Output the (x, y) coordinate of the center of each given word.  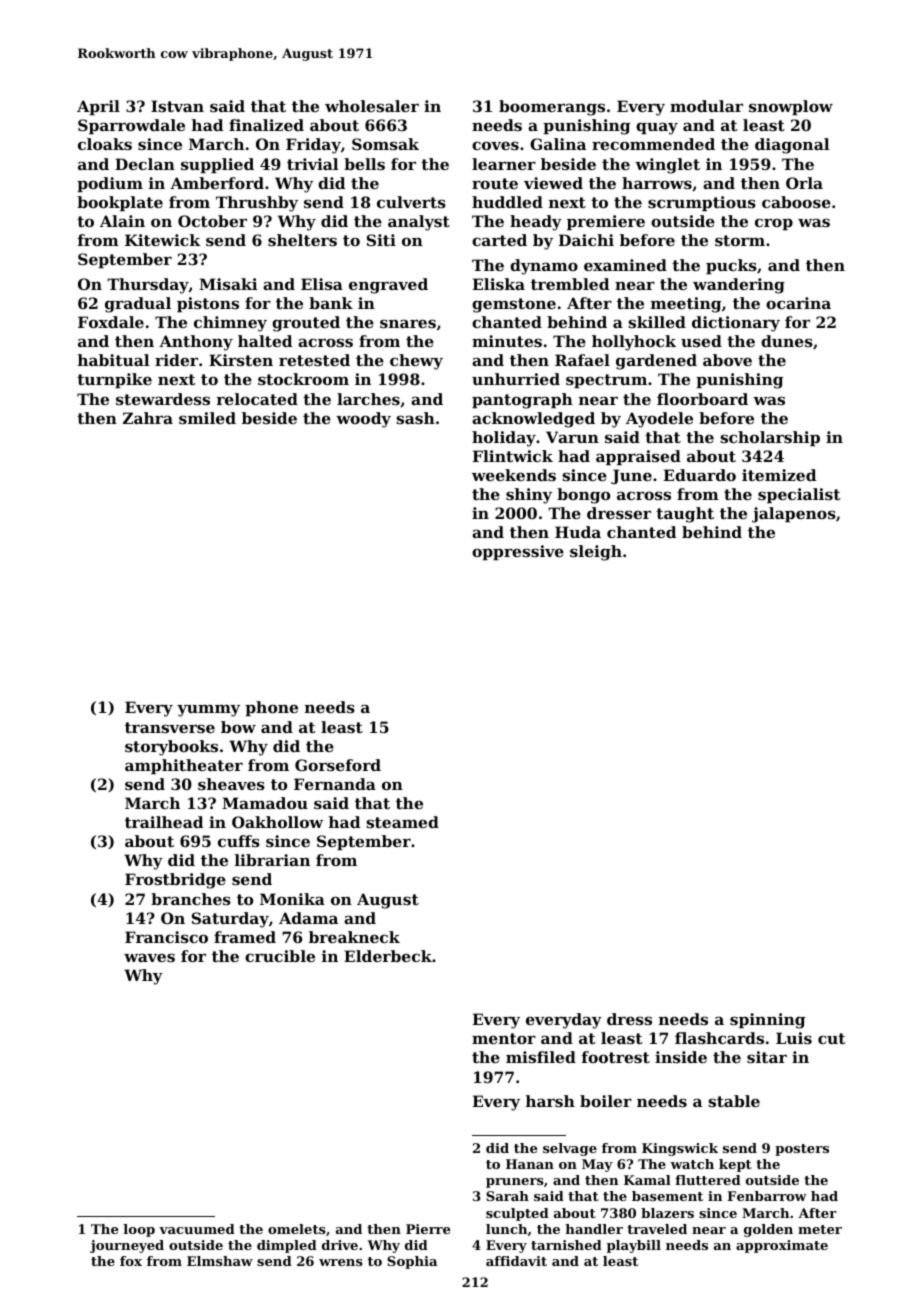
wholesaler (372, 106)
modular (706, 106)
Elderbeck (388, 956)
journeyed (127, 1246)
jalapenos (794, 515)
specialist (799, 495)
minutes (507, 341)
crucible (280, 956)
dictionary (736, 324)
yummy (208, 710)
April (98, 107)
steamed (402, 822)
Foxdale (111, 322)
